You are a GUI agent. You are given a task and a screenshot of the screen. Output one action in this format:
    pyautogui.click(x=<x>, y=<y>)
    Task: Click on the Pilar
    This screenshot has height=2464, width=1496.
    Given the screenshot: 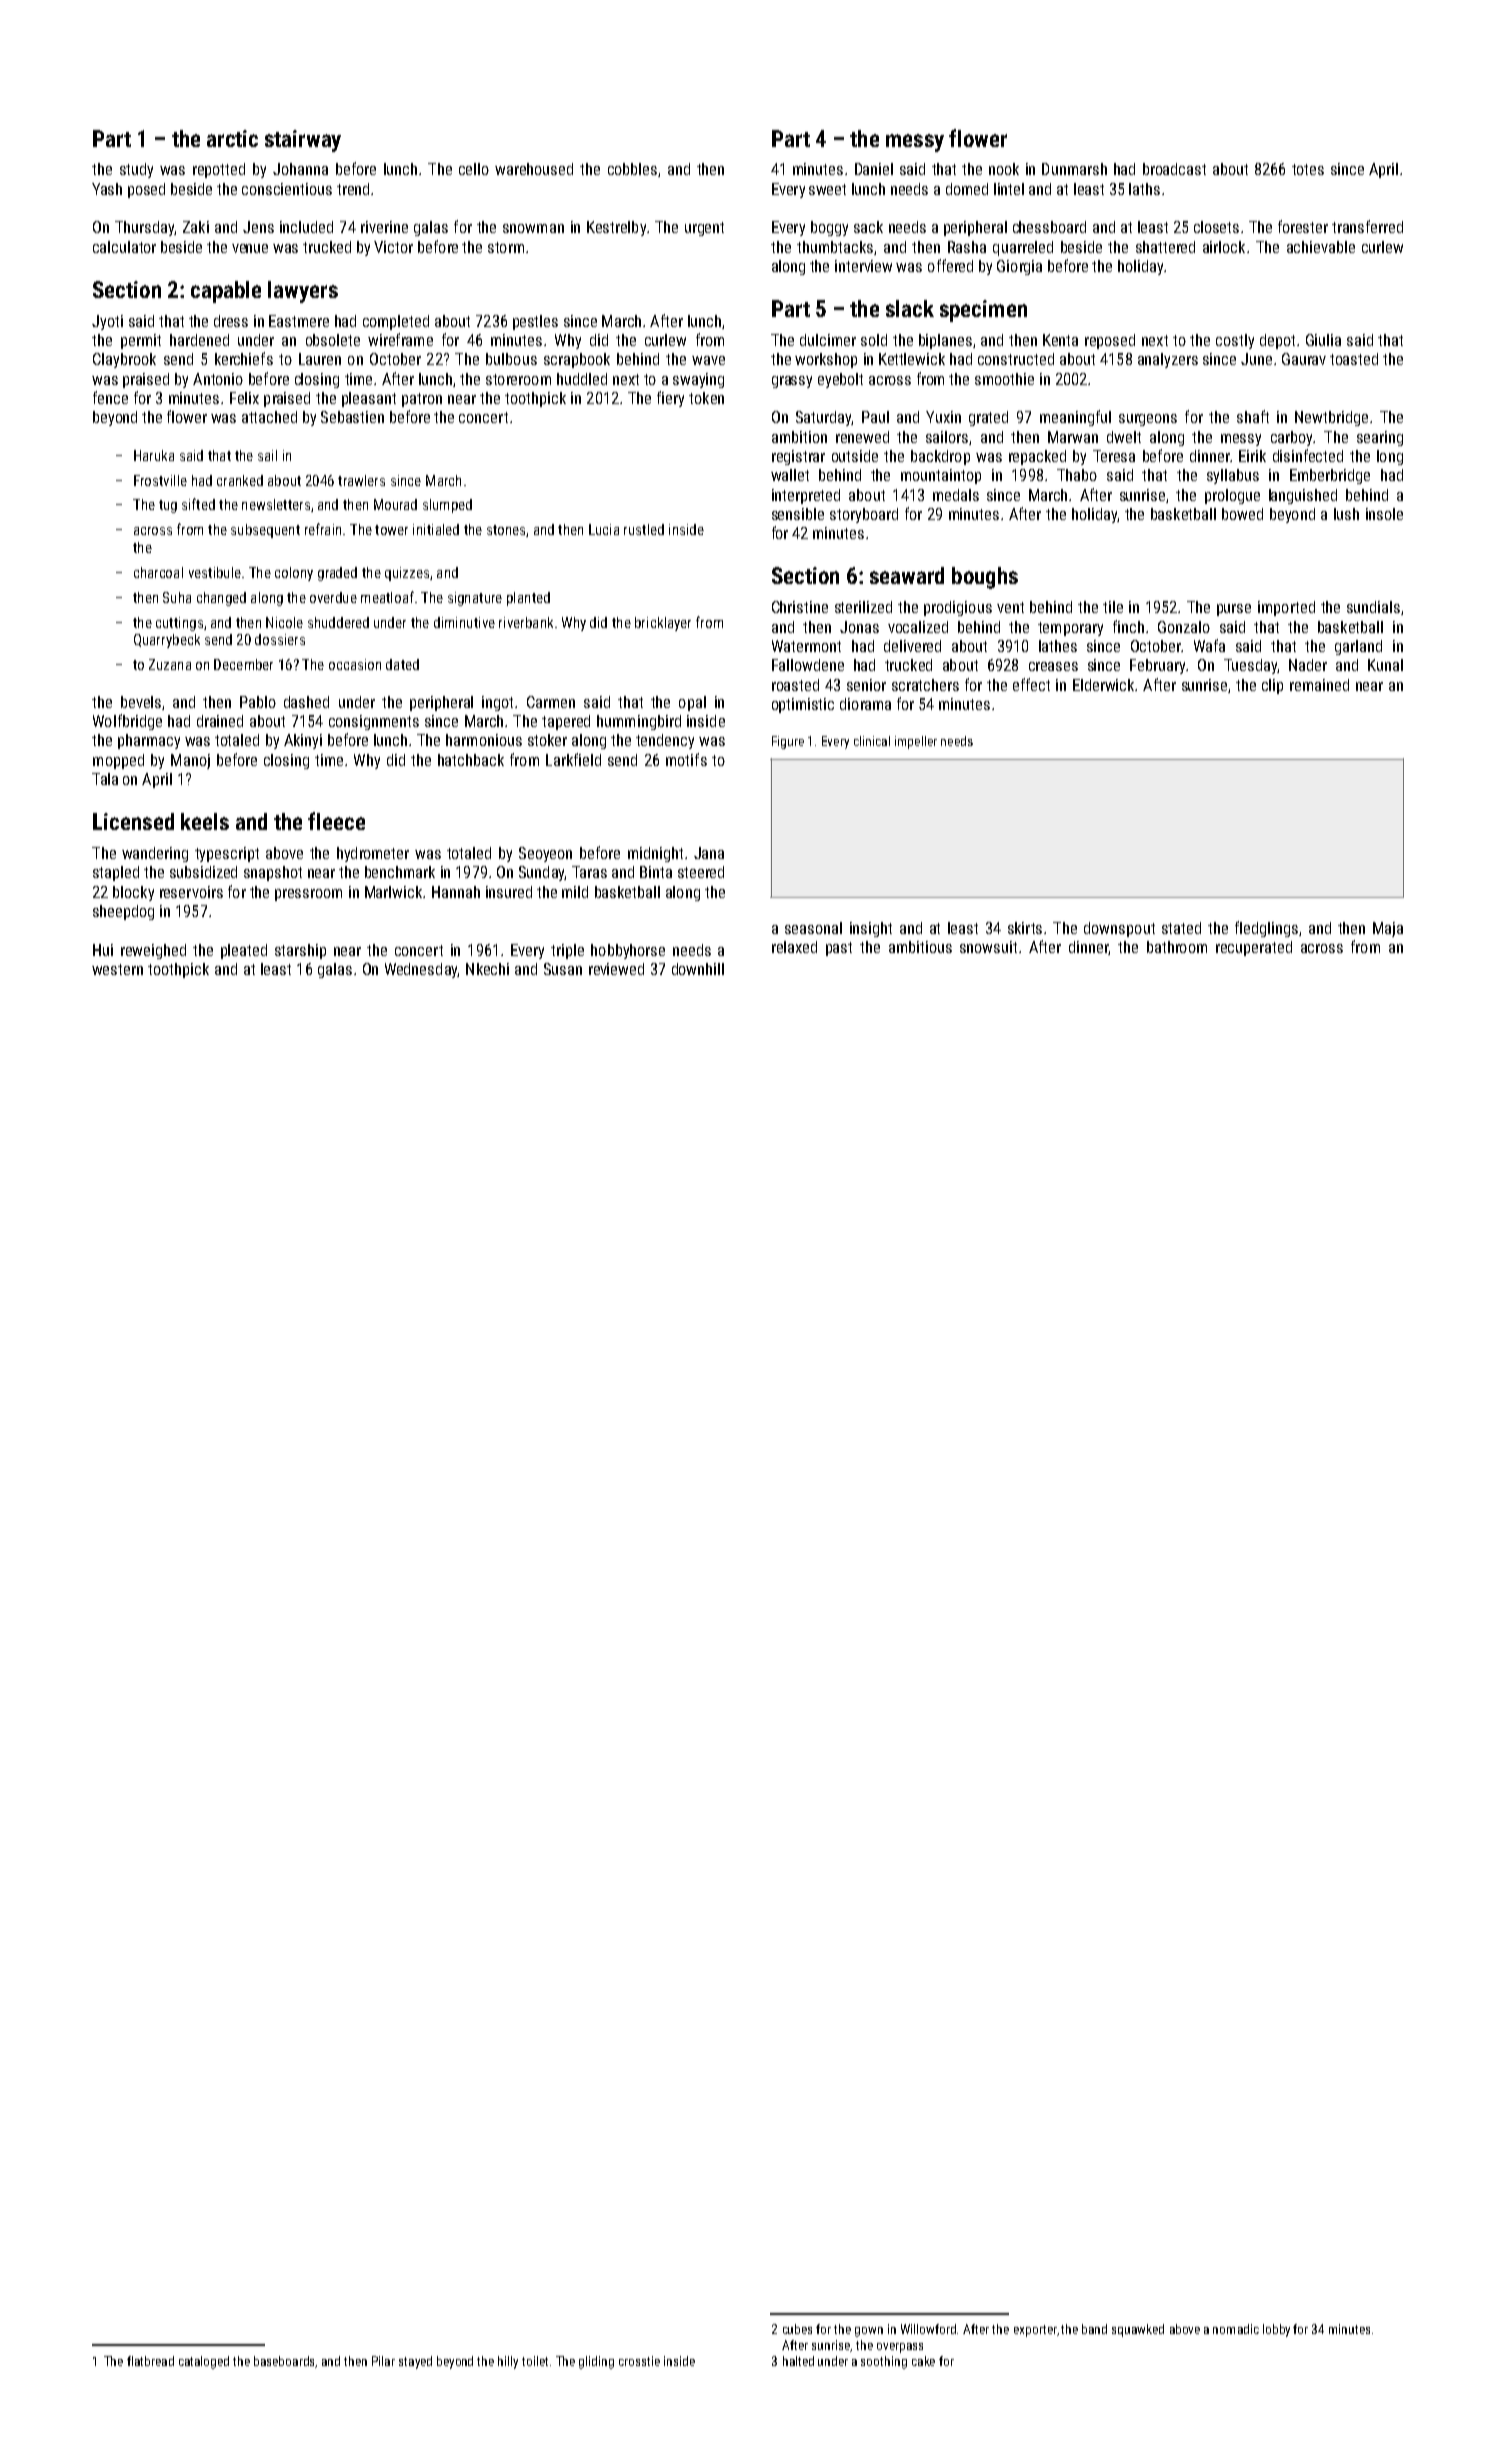 What is the action you would take?
    pyautogui.click(x=383, y=2361)
